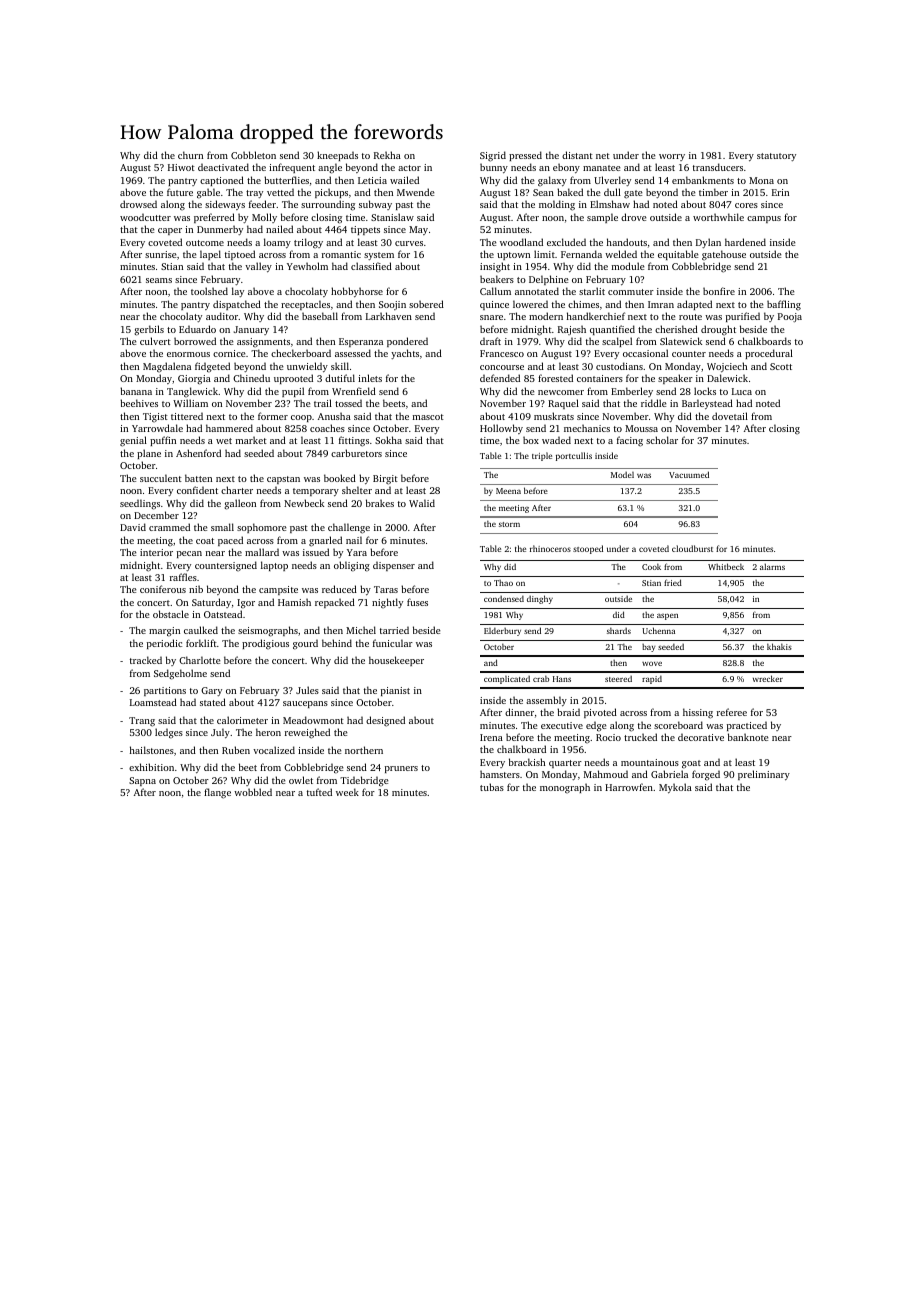 The image size is (924, 1308). What do you see at coordinates (555, 378) in the document?
I see `forested` at bounding box center [555, 378].
